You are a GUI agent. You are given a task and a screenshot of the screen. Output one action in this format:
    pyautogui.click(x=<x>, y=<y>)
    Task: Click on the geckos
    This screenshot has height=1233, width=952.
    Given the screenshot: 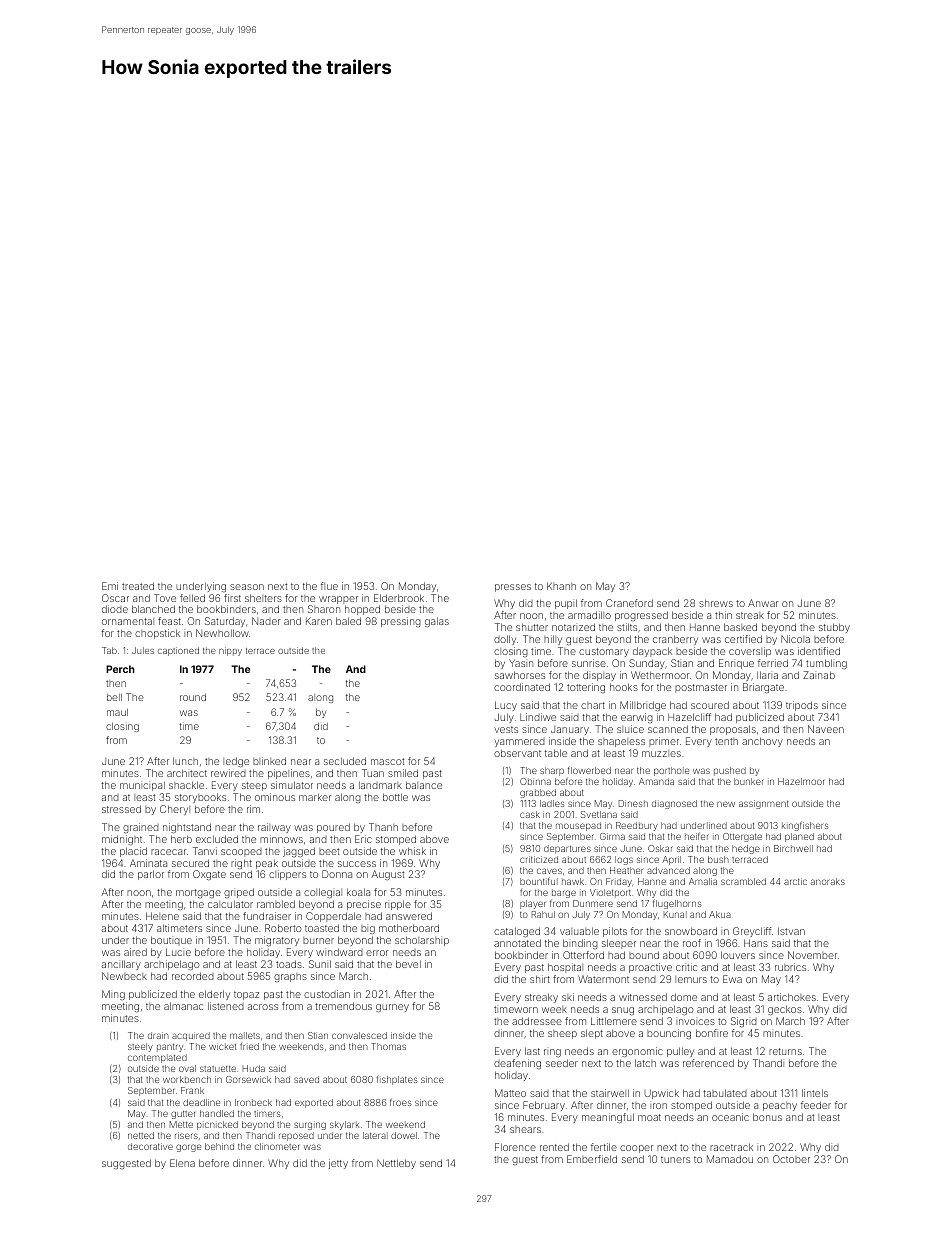 What is the action you would take?
    pyautogui.click(x=785, y=1010)
